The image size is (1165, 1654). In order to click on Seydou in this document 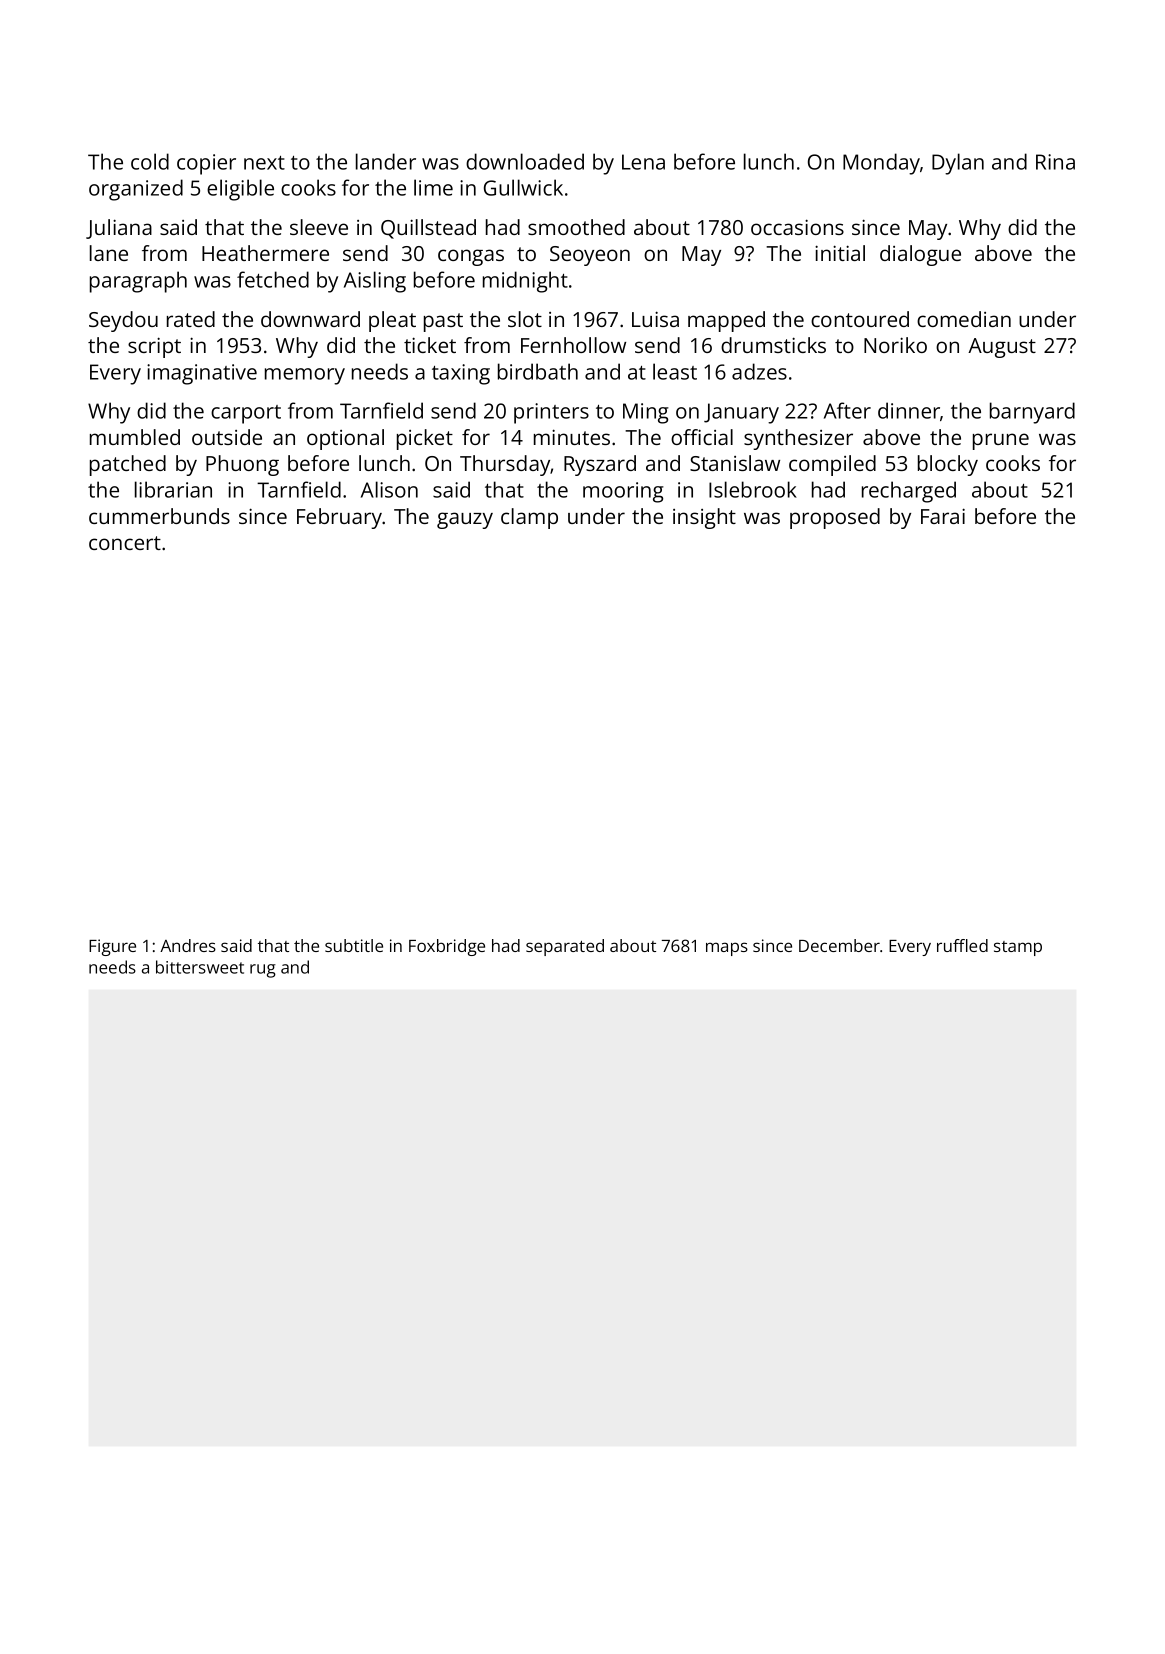, I will do `click(123, 321)`.
